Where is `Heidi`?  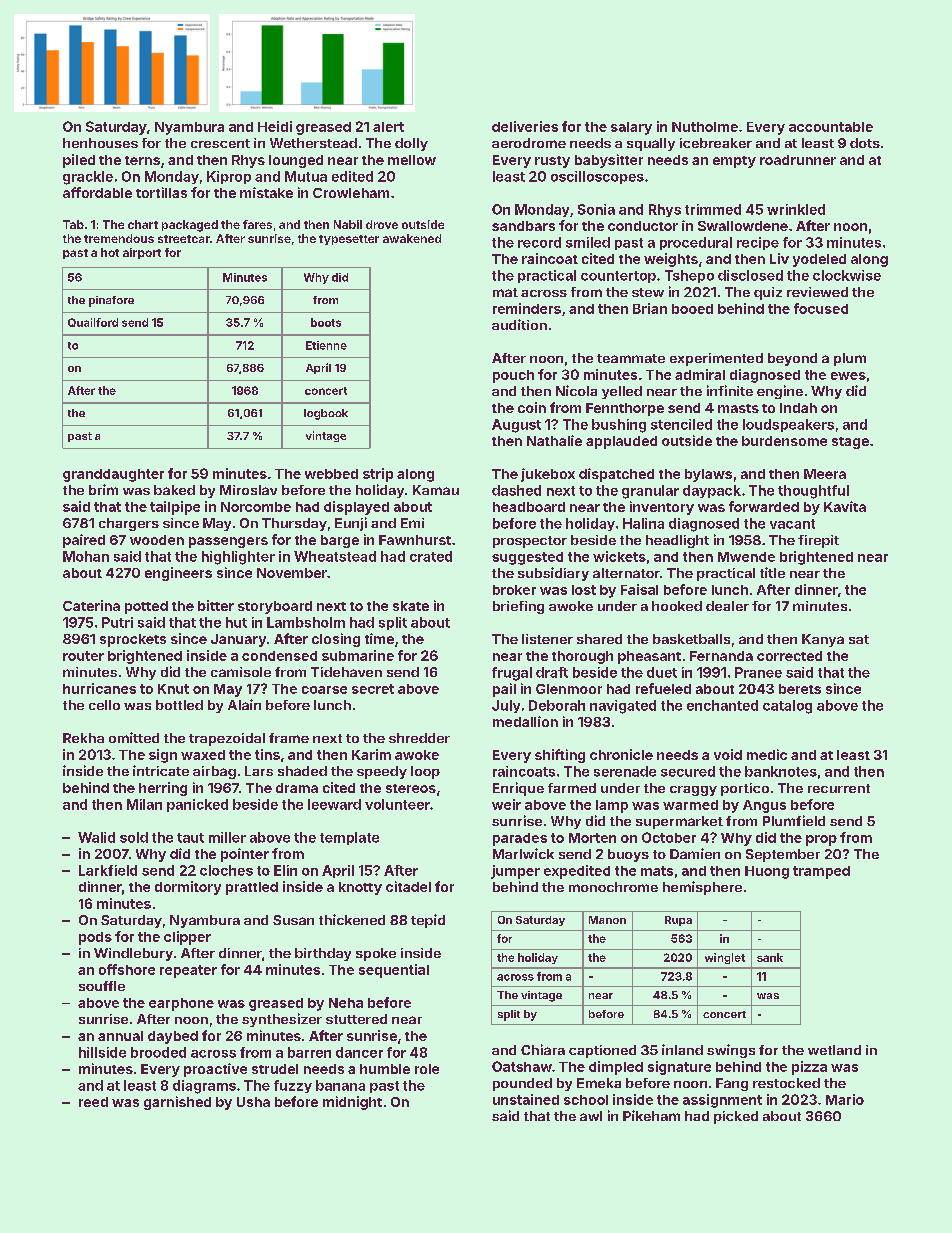
Heidi is located at coordinates (275, 126).
